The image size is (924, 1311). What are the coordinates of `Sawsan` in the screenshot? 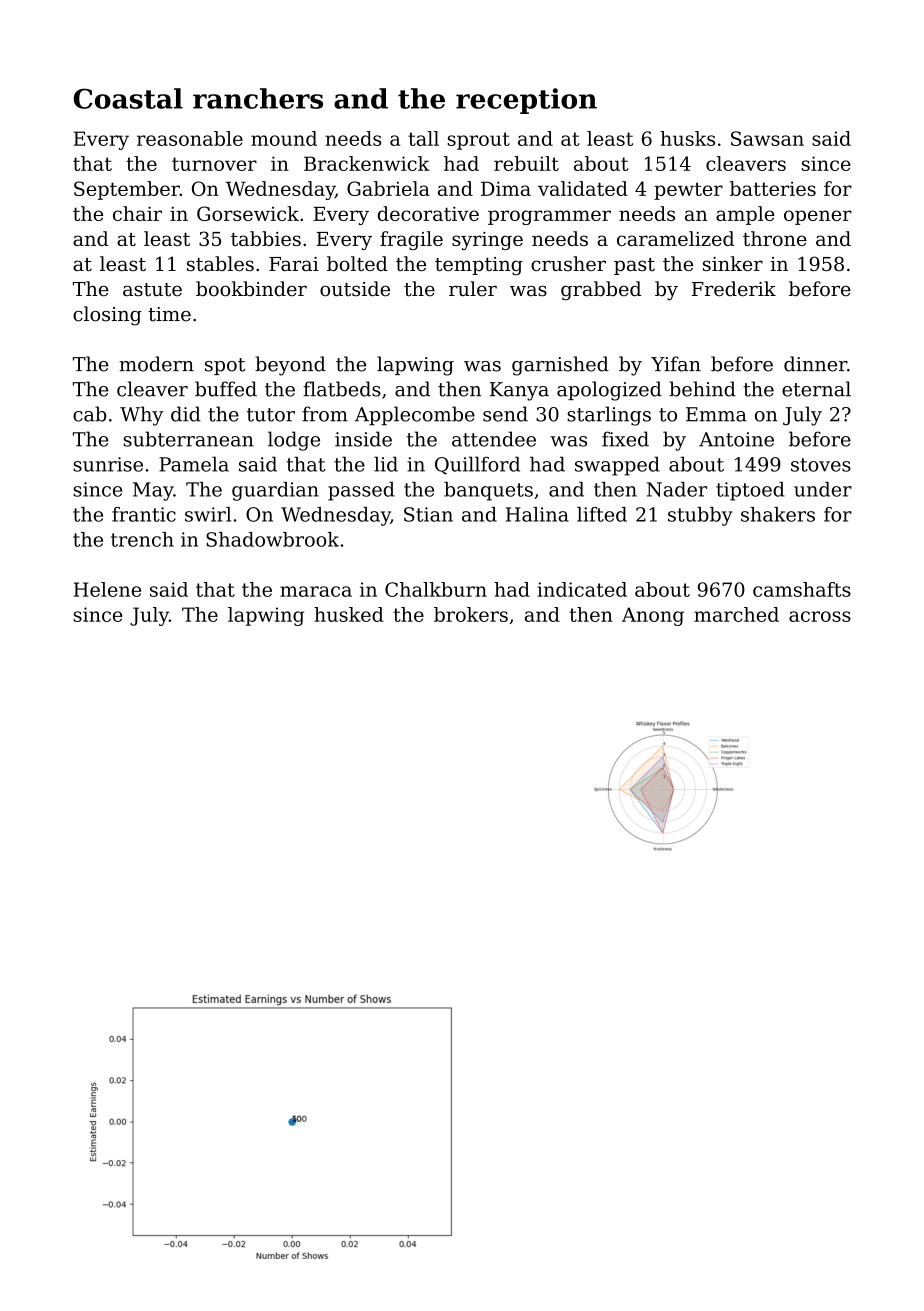 It's located at (767, 138).
